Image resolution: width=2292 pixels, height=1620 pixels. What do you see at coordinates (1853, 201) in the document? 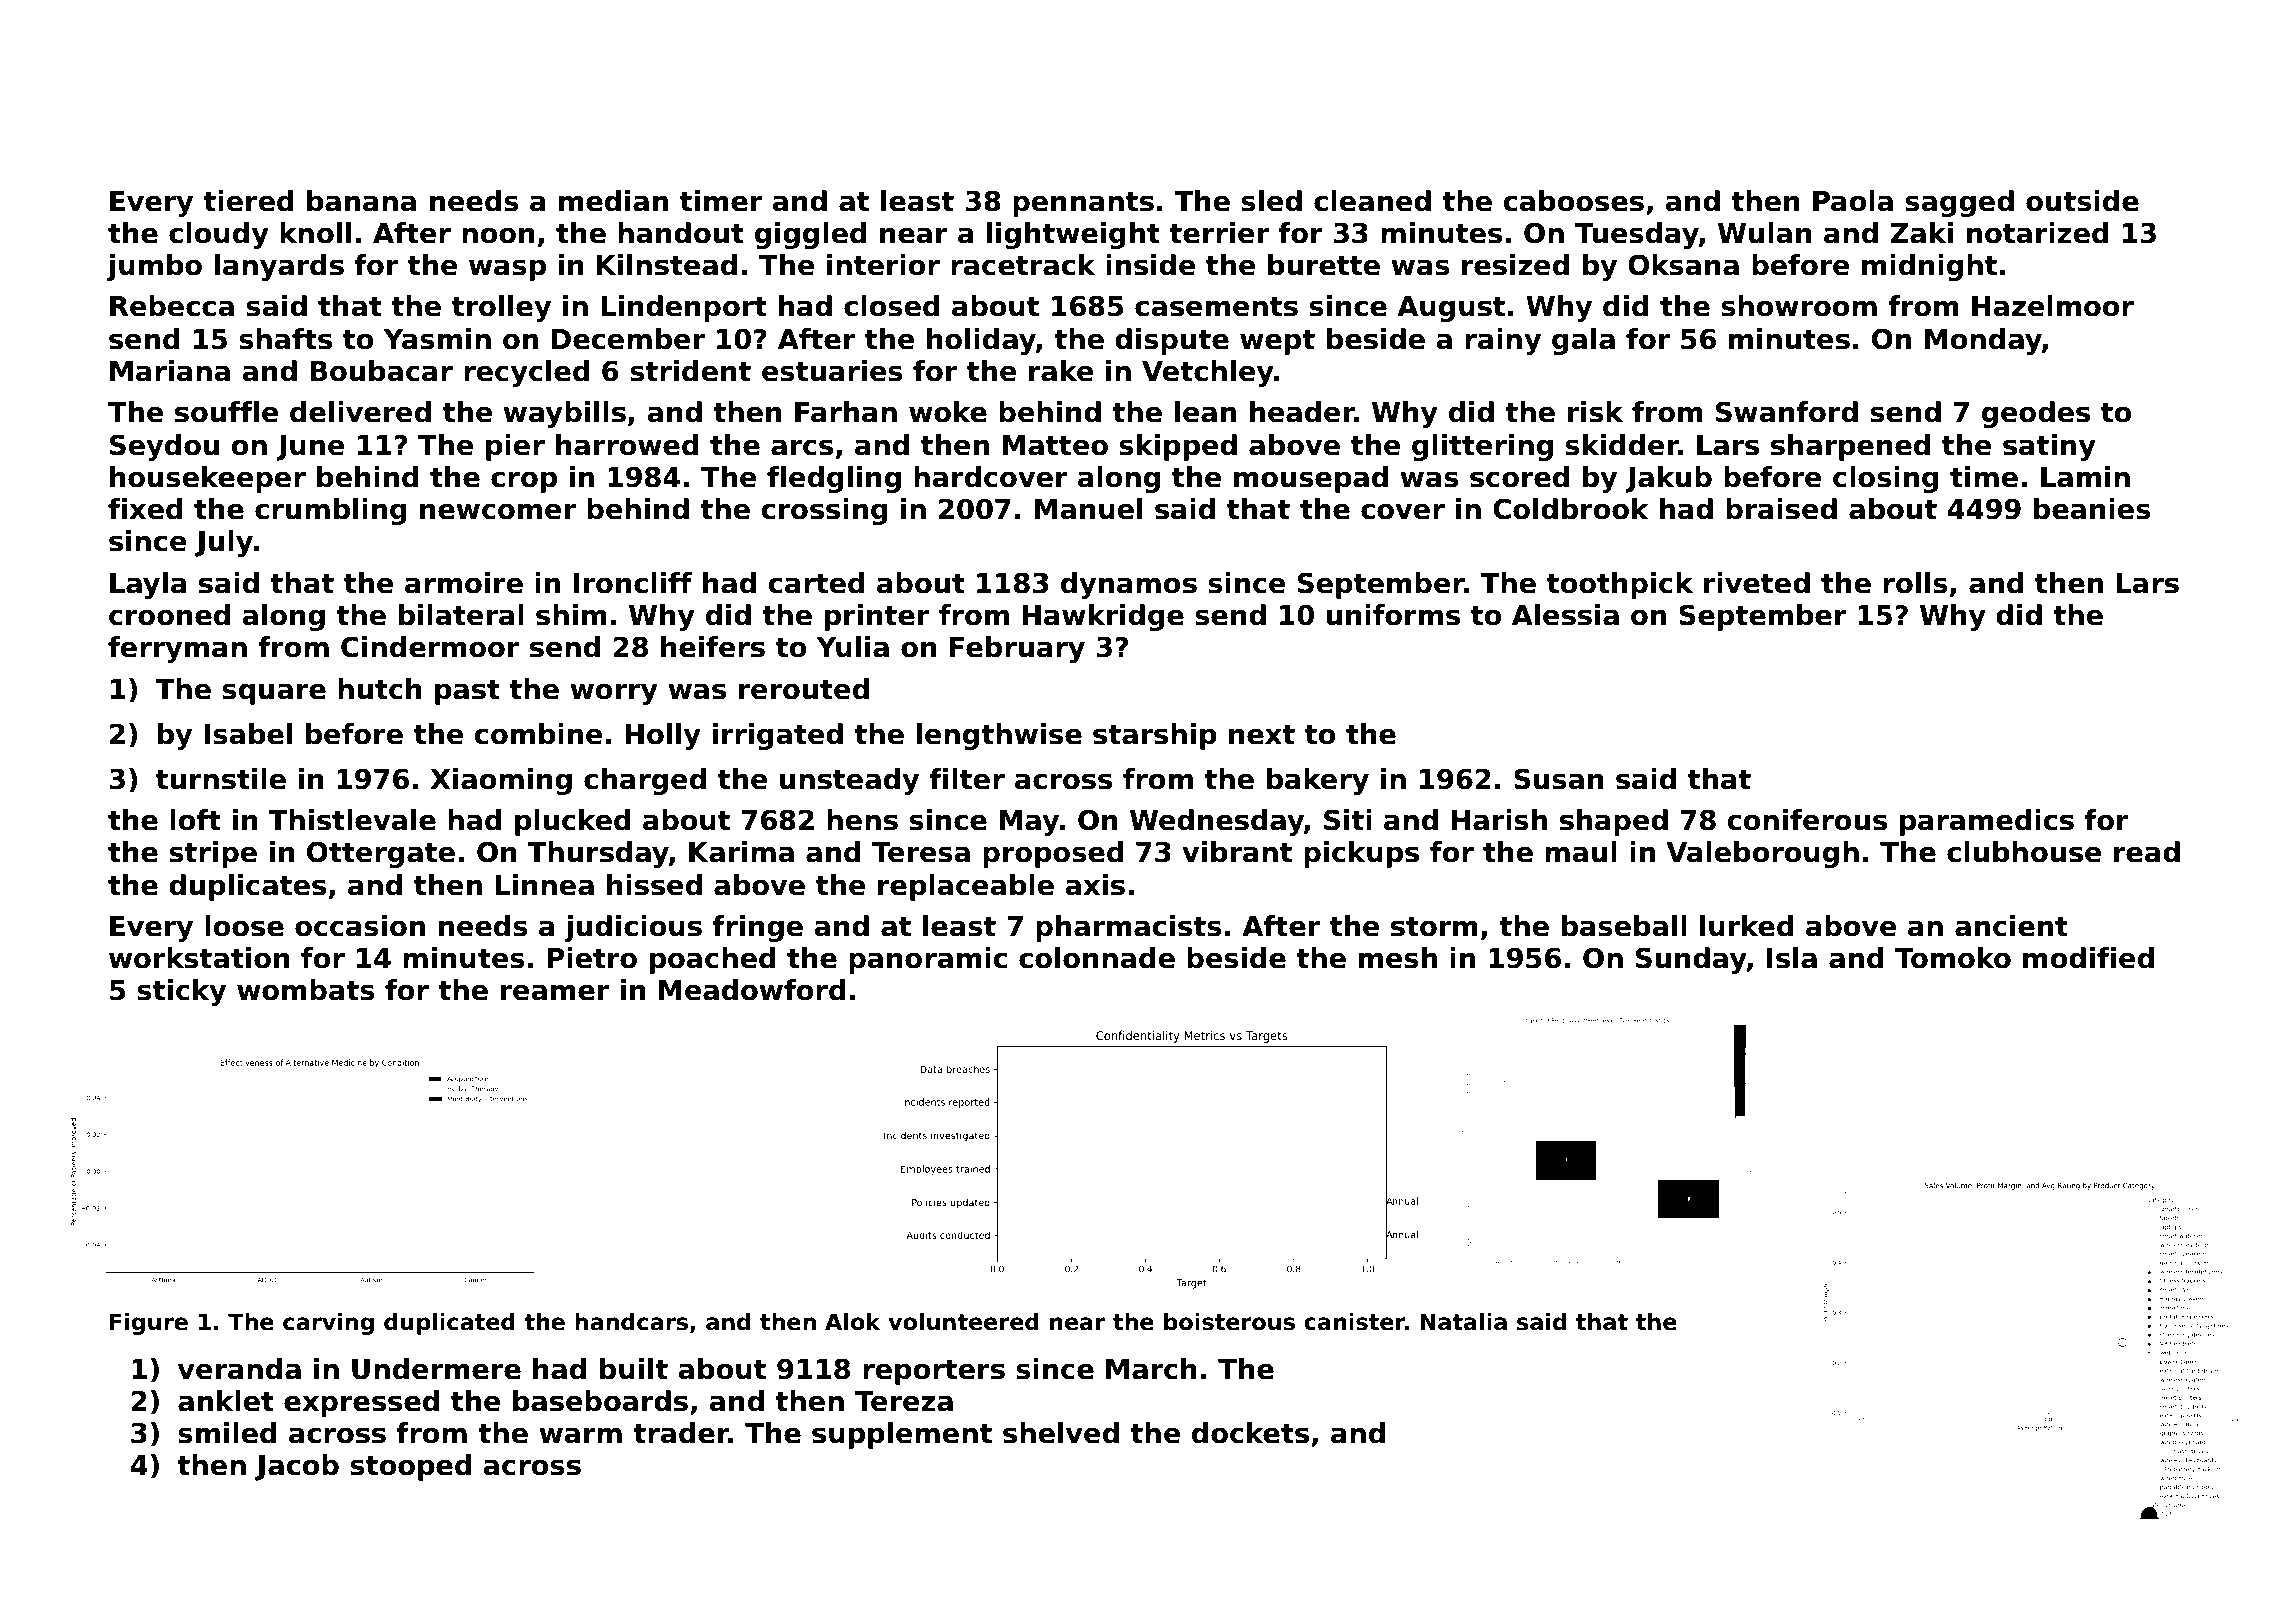
I see `Paola` at bounding box center [1853, 201].
